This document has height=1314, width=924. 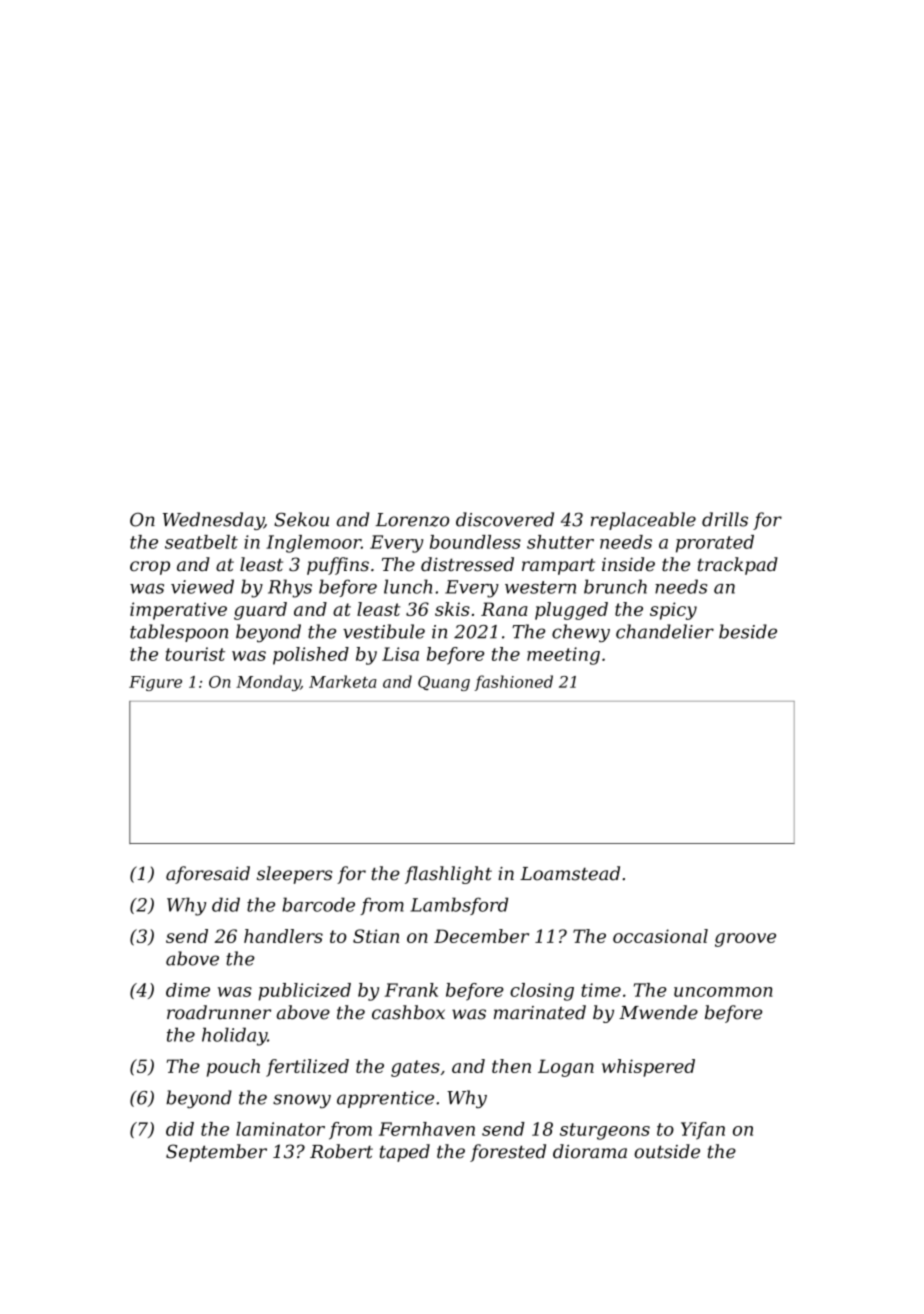 What do you see at coordinates (213, 521) in the document?
I see `Wednesday` at bounding box center [213, 521].
